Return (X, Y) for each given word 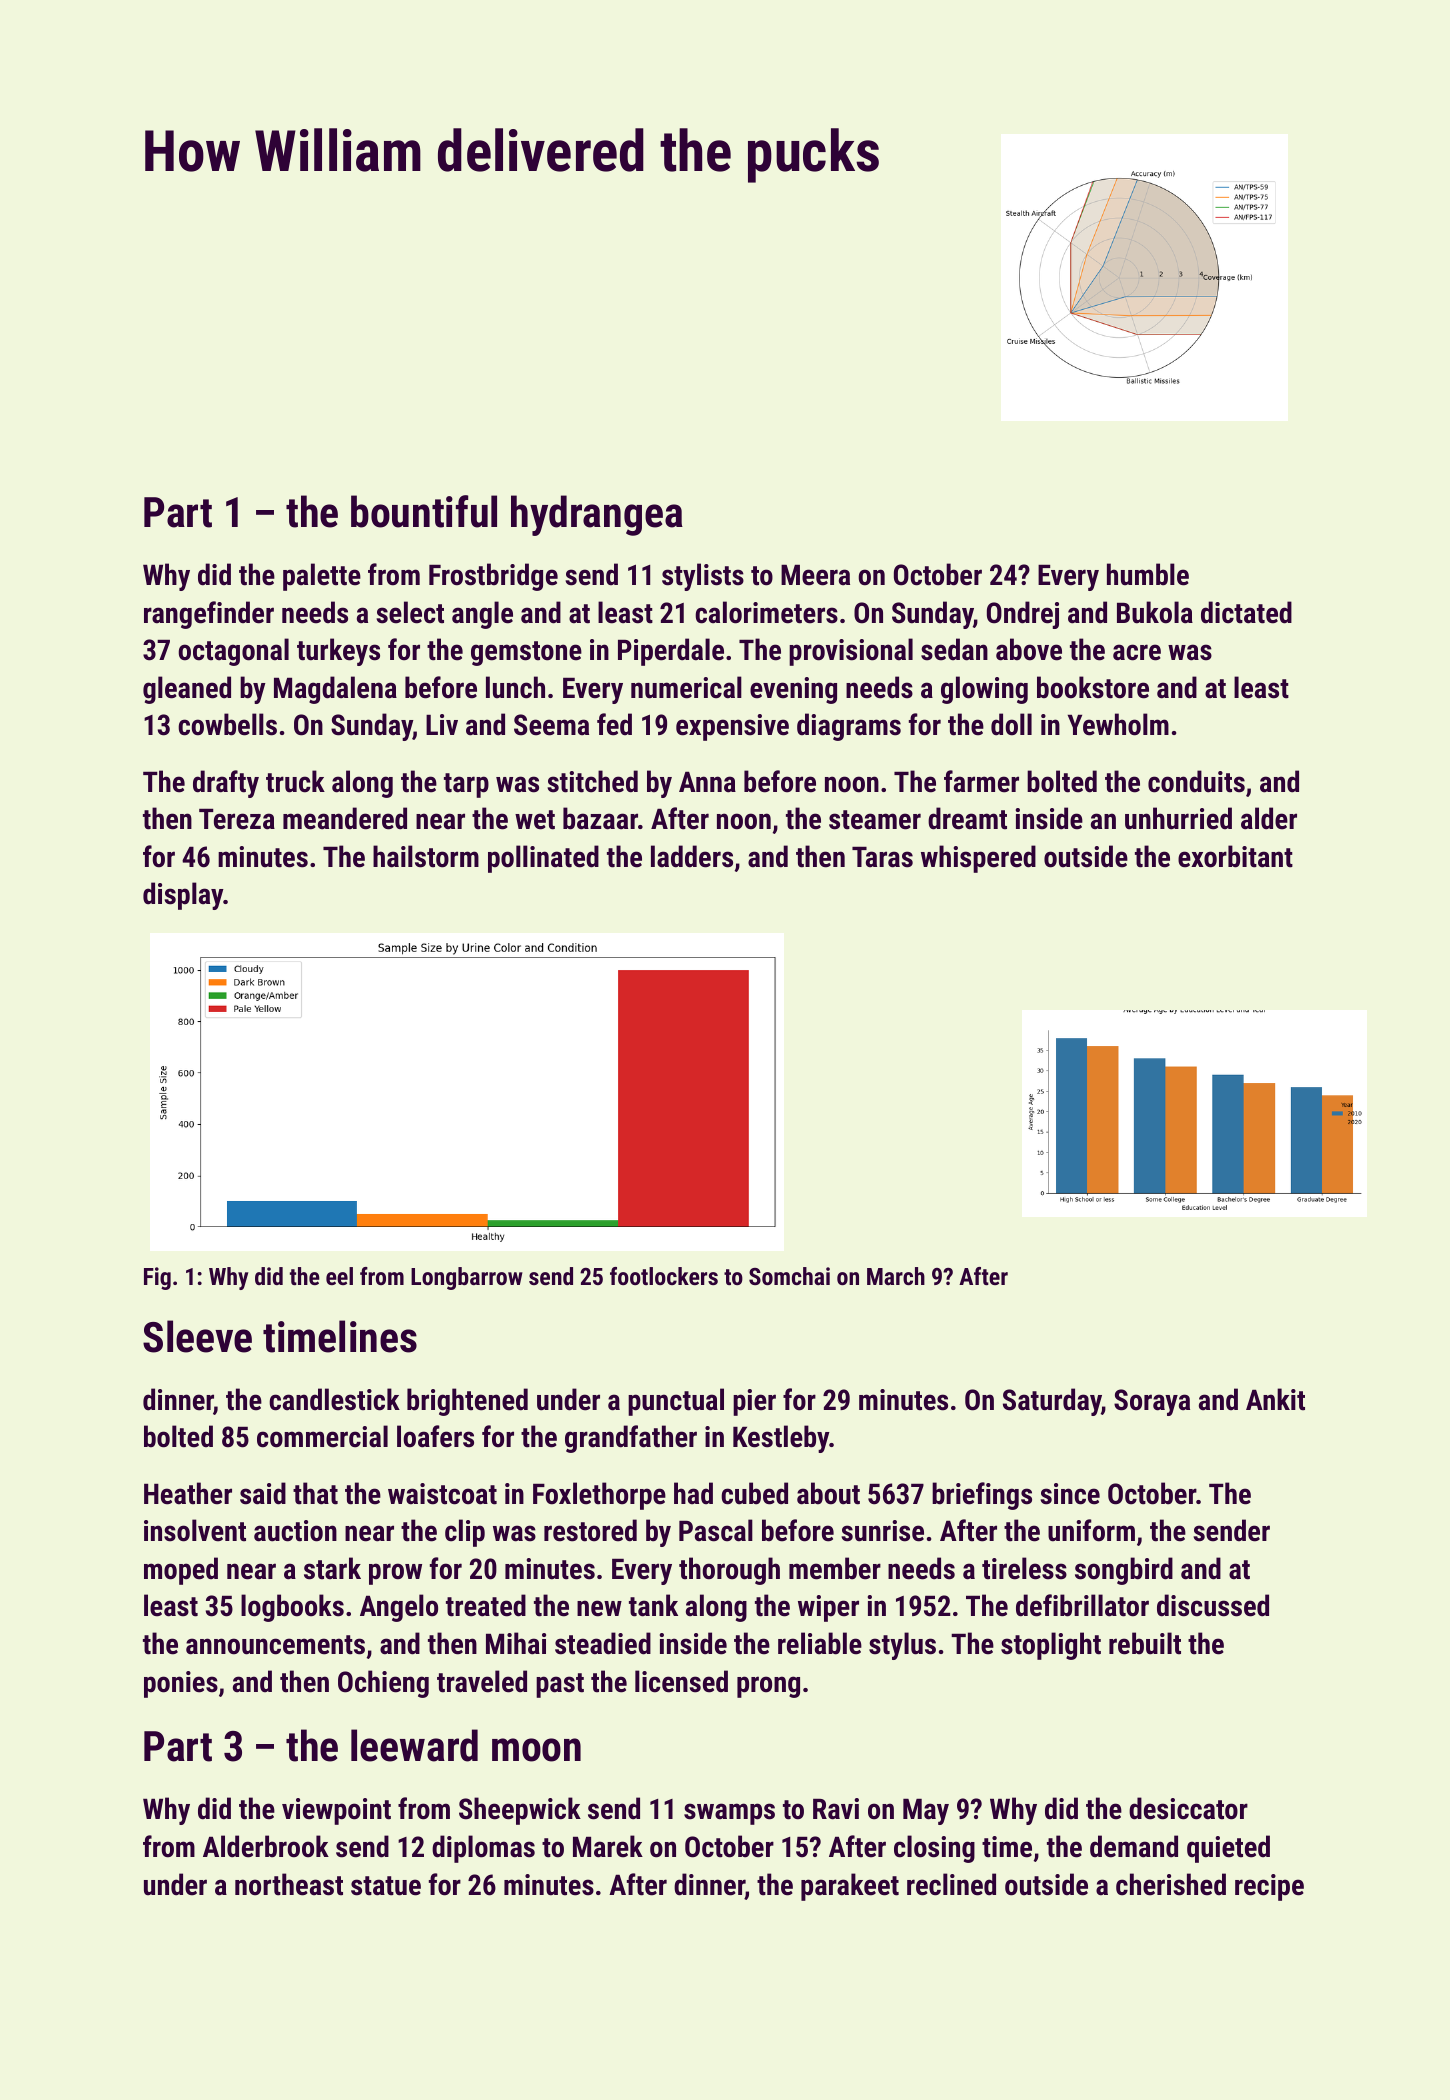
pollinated (543, 859)
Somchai (789, 1276)
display (183, 896)
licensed (681, 1681)
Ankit (1275, 1399)
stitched (592, 781)
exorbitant (1235, 856)
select (410, 612)
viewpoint (336, 1811)
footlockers (664, 1276)
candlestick (334, 1399)
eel (339, 1276)
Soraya (1152, 1402)
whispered (978, 859)
